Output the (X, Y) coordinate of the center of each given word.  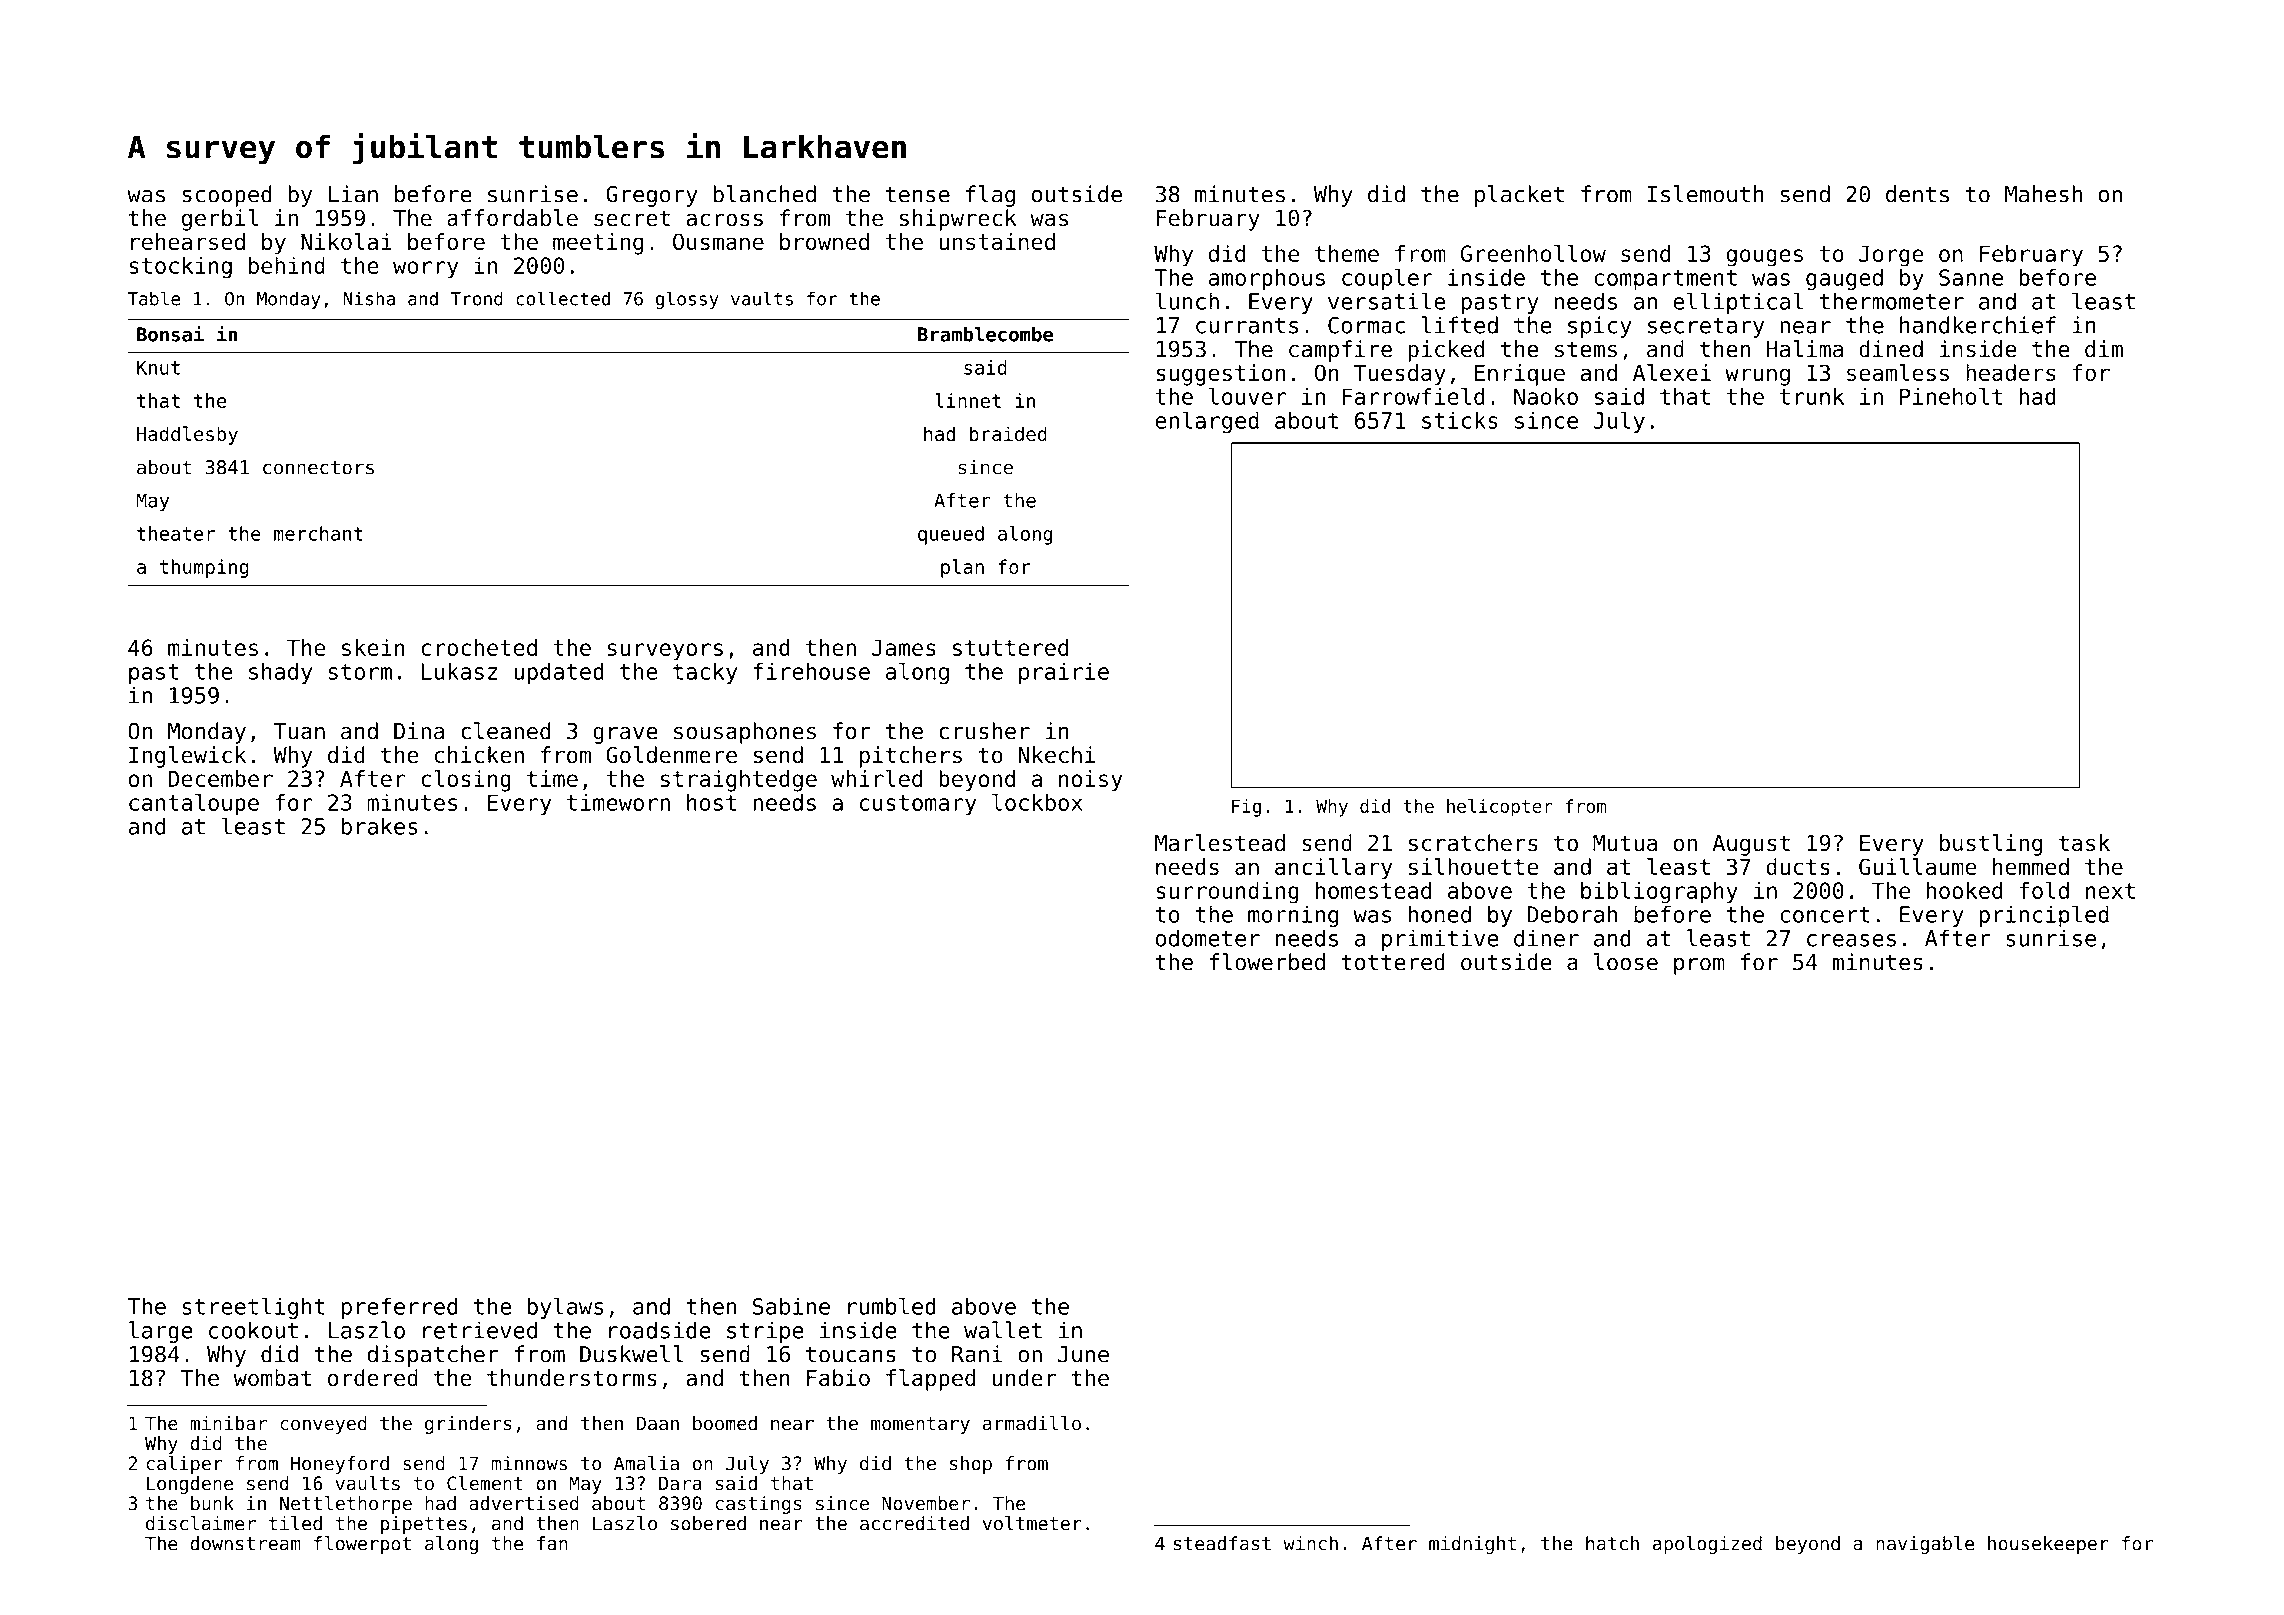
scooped (227, 196)
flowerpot (362, 1545)
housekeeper (2048, 1545)
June (1083, 1354)
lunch (1187, 301)
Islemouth (1706, 194)
